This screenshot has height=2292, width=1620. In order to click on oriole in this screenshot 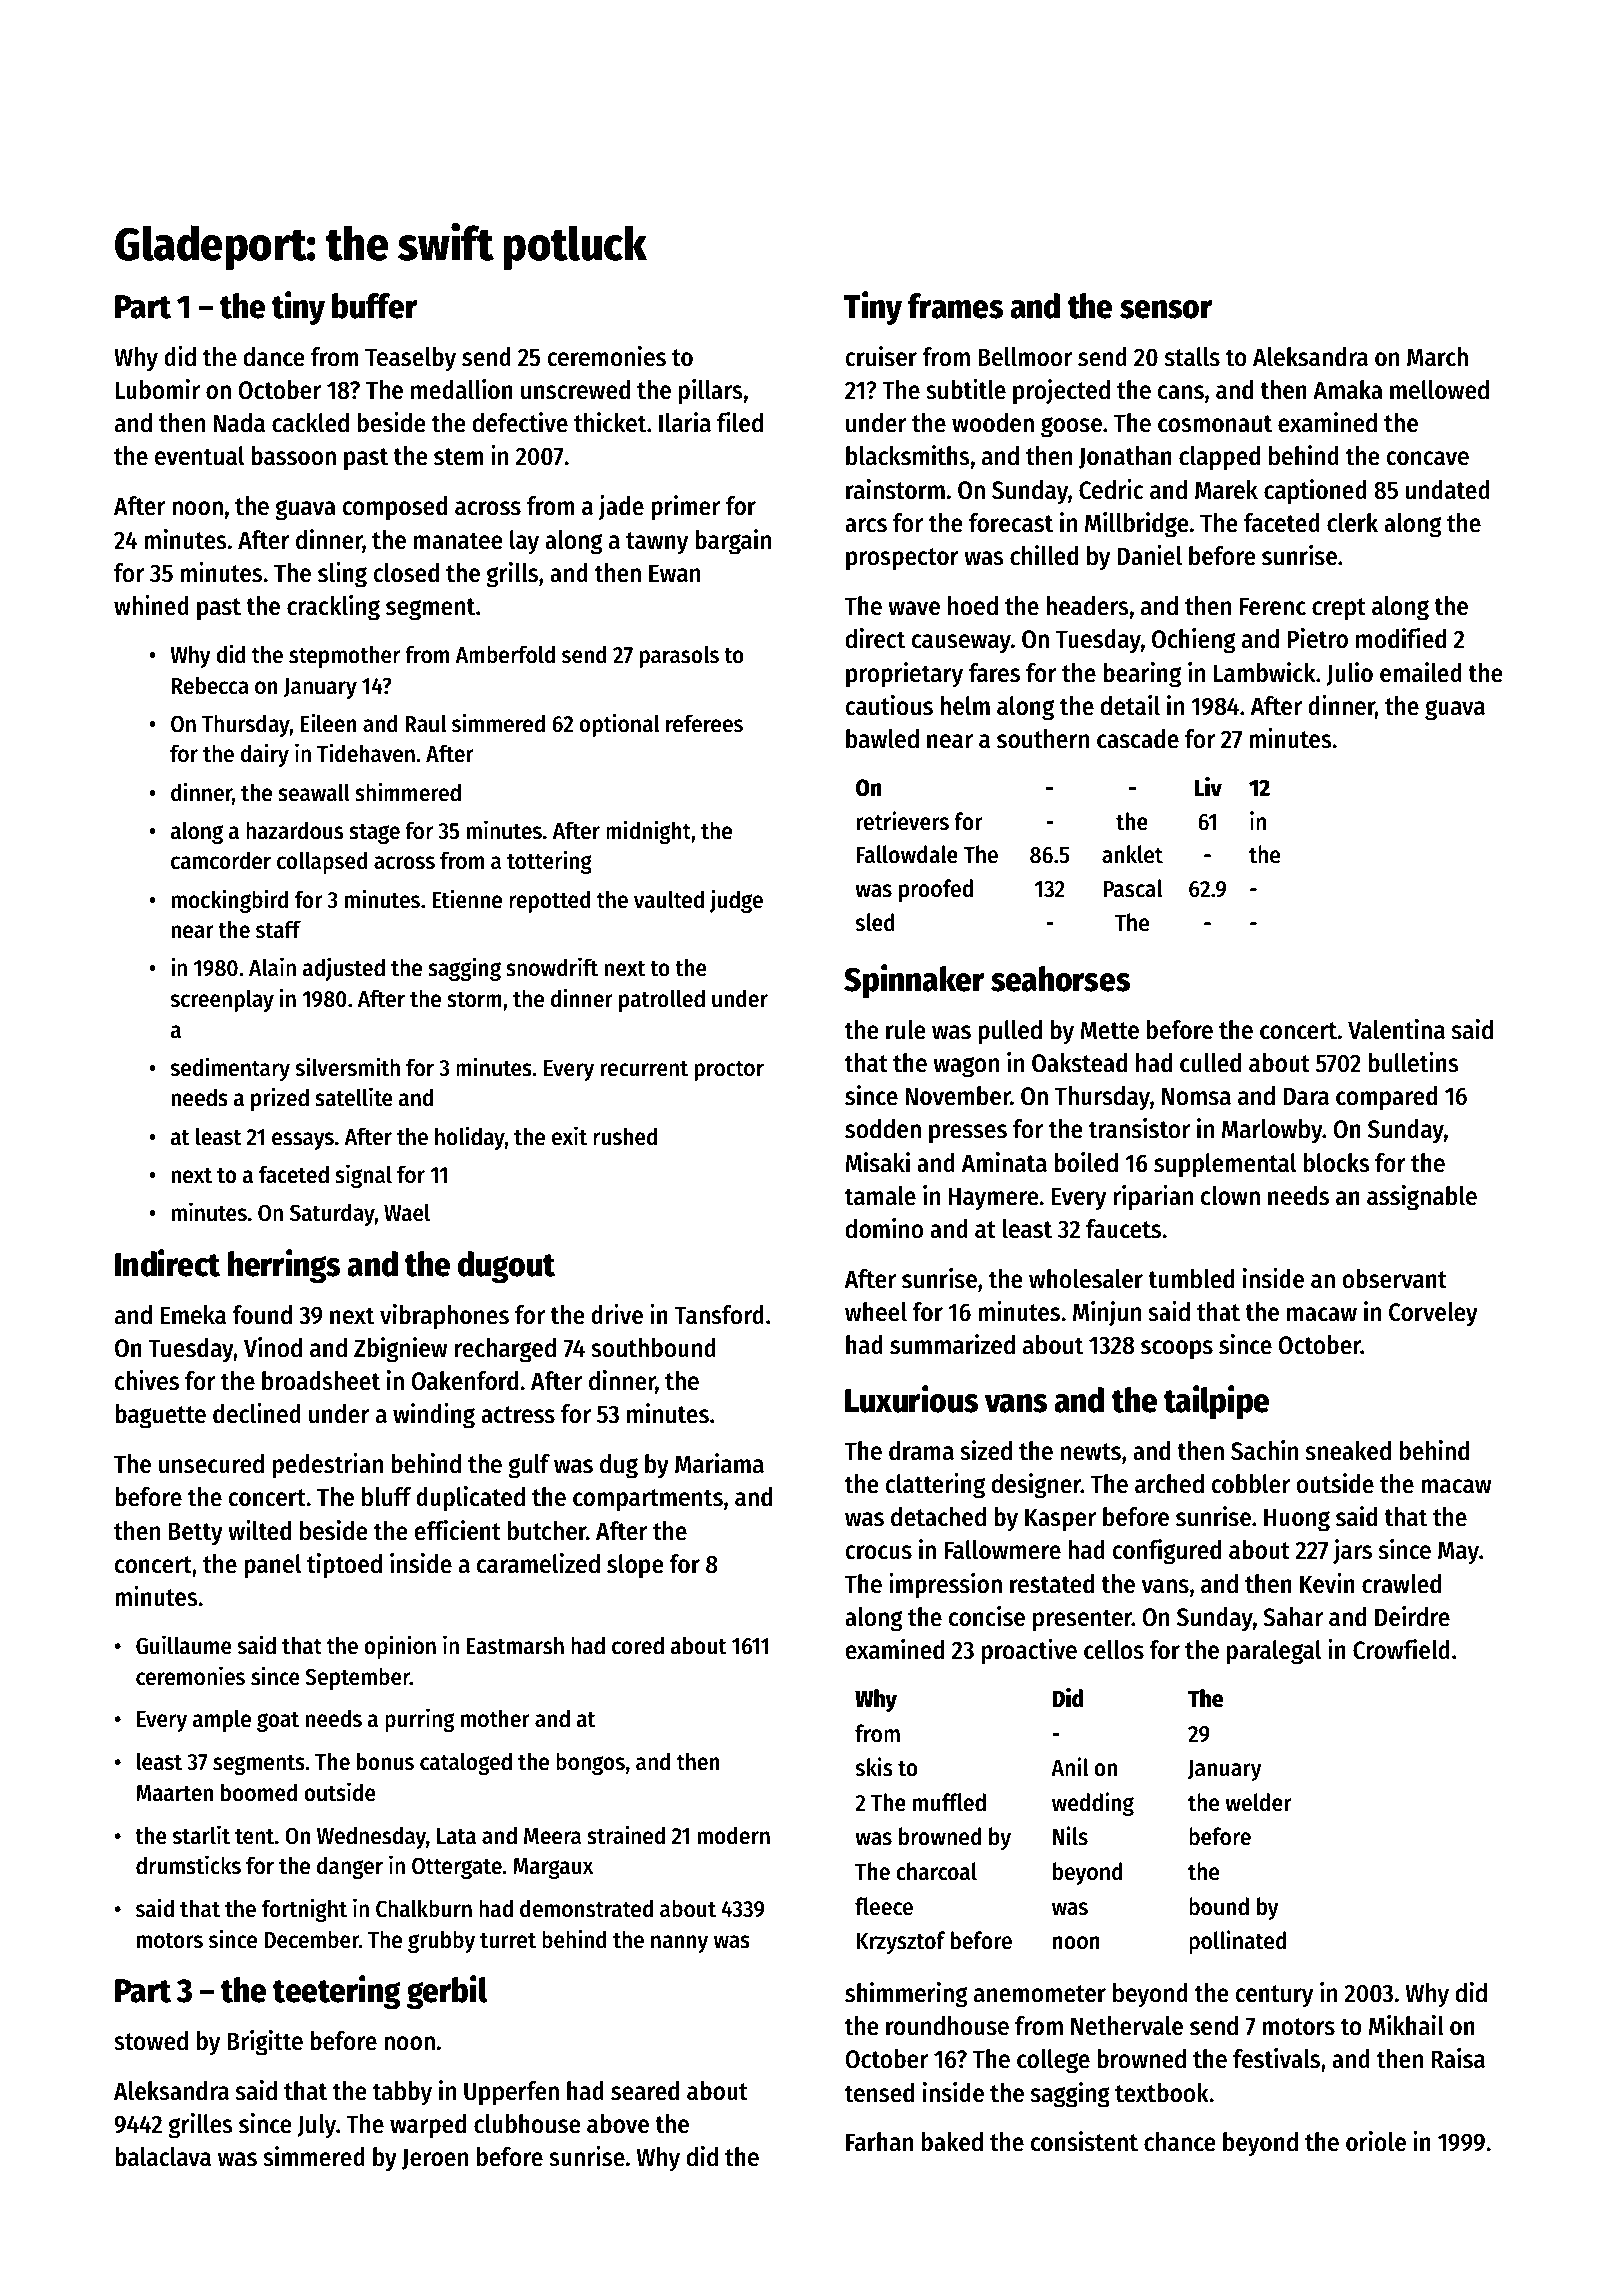, I will do `click(1376, 2141)`.
